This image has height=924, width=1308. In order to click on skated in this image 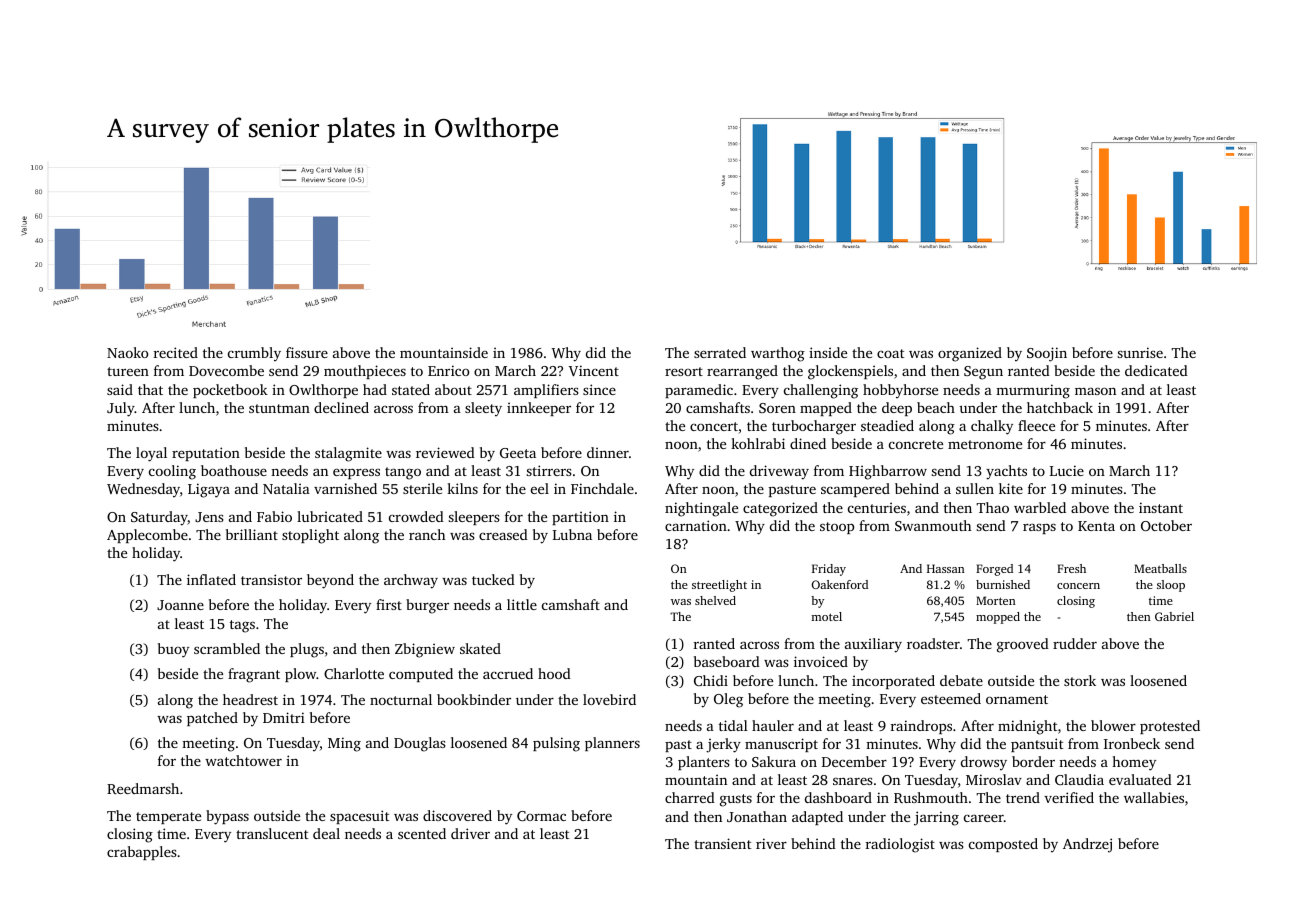, I will do `click(480, 648)`.
